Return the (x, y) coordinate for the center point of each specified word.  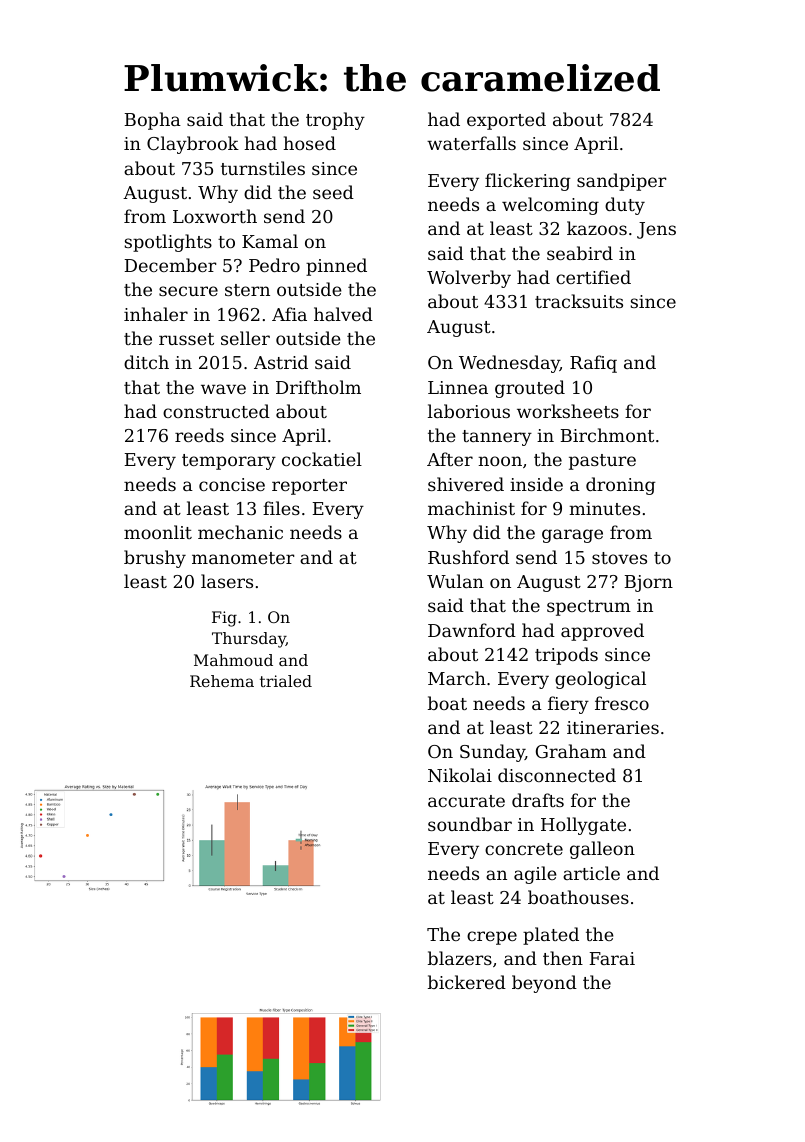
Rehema (222, 681)
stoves (619, 558)
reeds (199, 435)
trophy (335, 121)
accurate (466, 801)
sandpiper (621, 182)
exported (506, 121)
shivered (466, 484)
